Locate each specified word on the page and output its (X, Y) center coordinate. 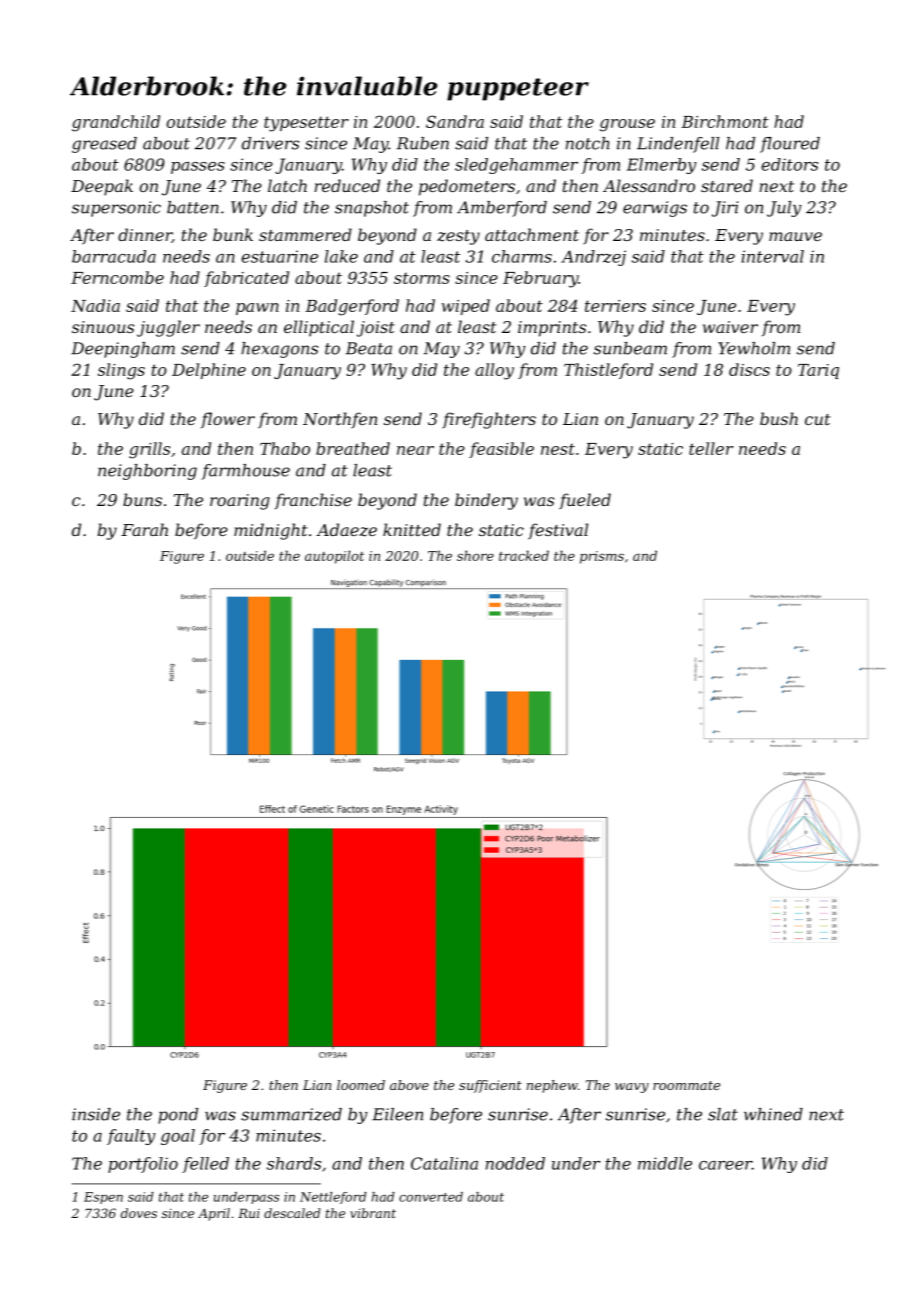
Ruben (423, 143)
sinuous (103, 327)
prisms (602, 557)
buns (142, 499)
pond (178, 1116)
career (725, 1165)
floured (790, 145)
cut (817, 419)
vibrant (373, 1213)
